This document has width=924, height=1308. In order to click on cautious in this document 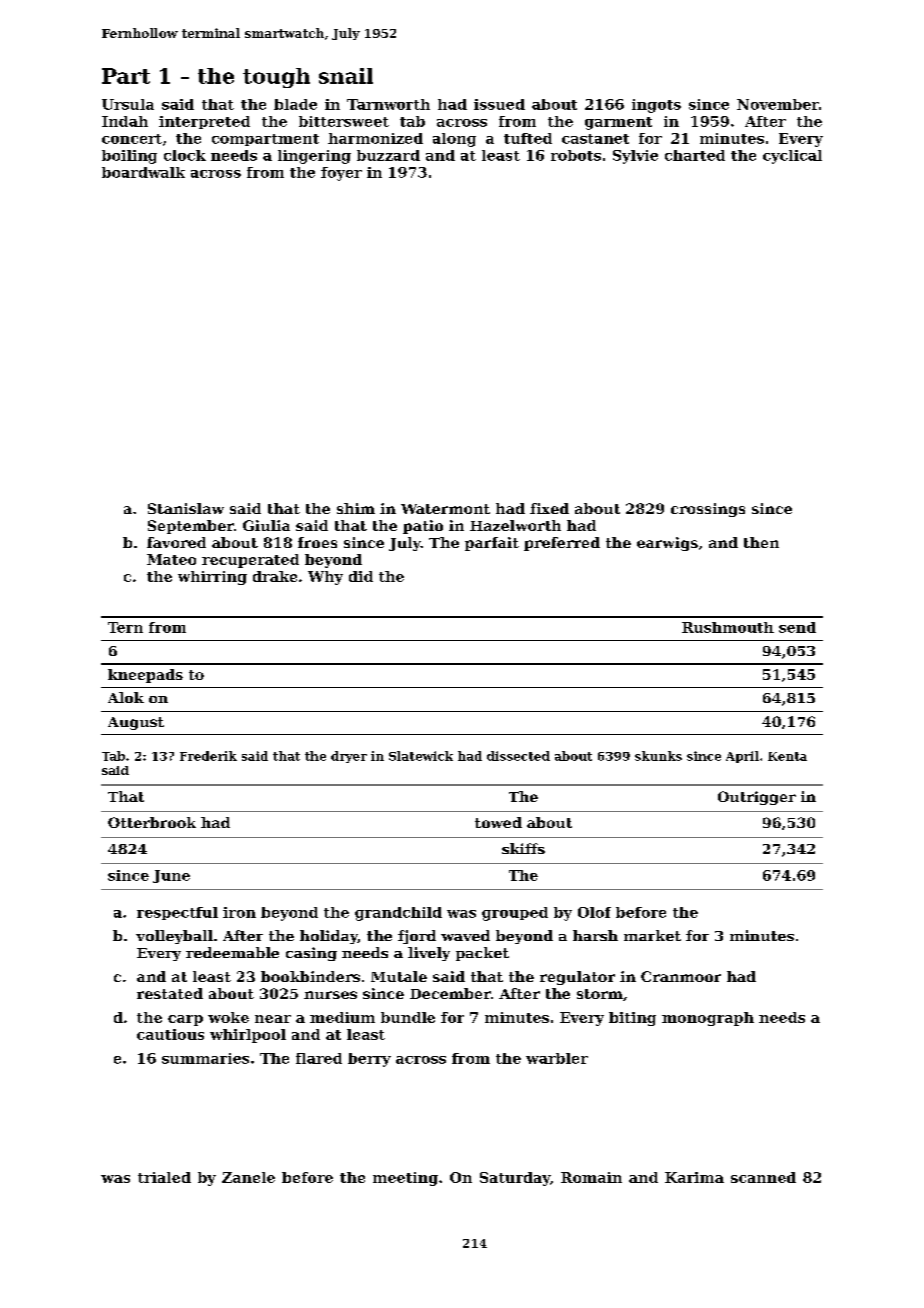, I will do `click(170, 1034)`.
